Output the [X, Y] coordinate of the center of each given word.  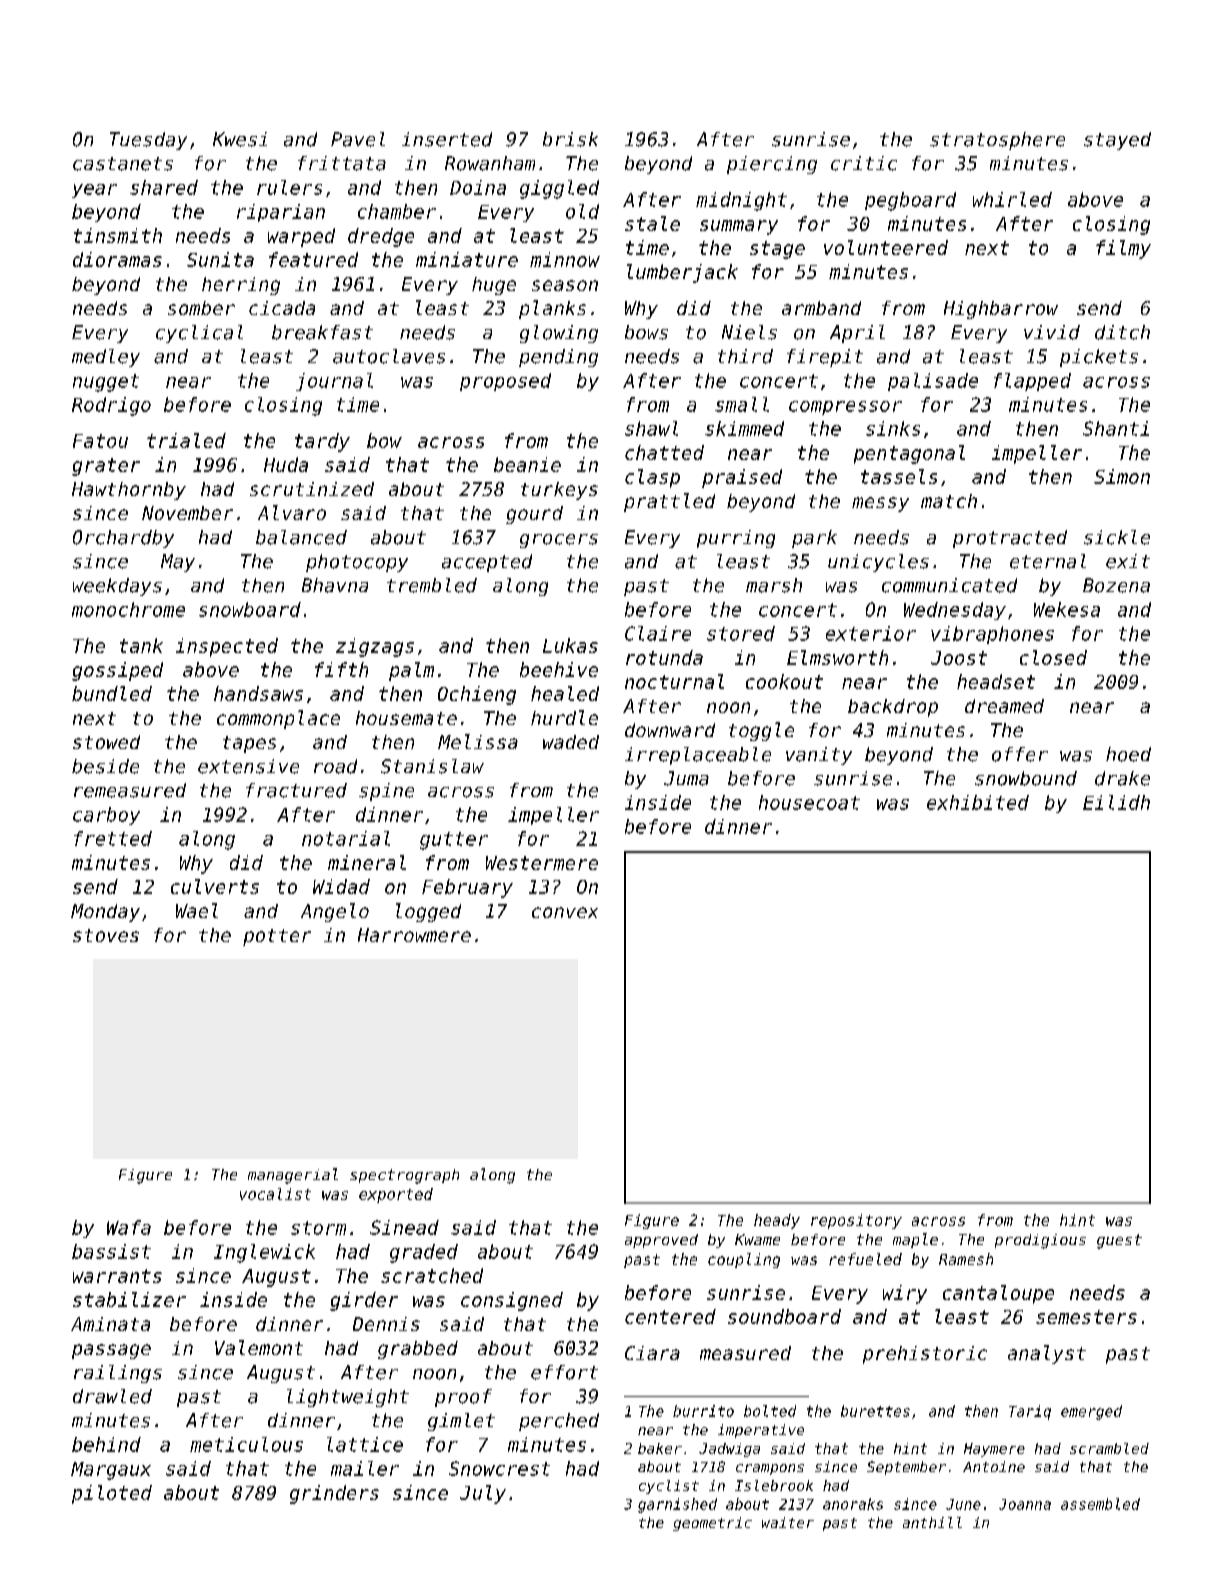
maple [915, 1240]
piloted [112, 1494]
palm [411, 671]
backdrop [893, 708]
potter [277, 937]
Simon [1122, 476]
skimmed [744, 428]
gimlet [461, 1422]
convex [565, 912]
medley [106, 358]
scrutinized [312, 489]
